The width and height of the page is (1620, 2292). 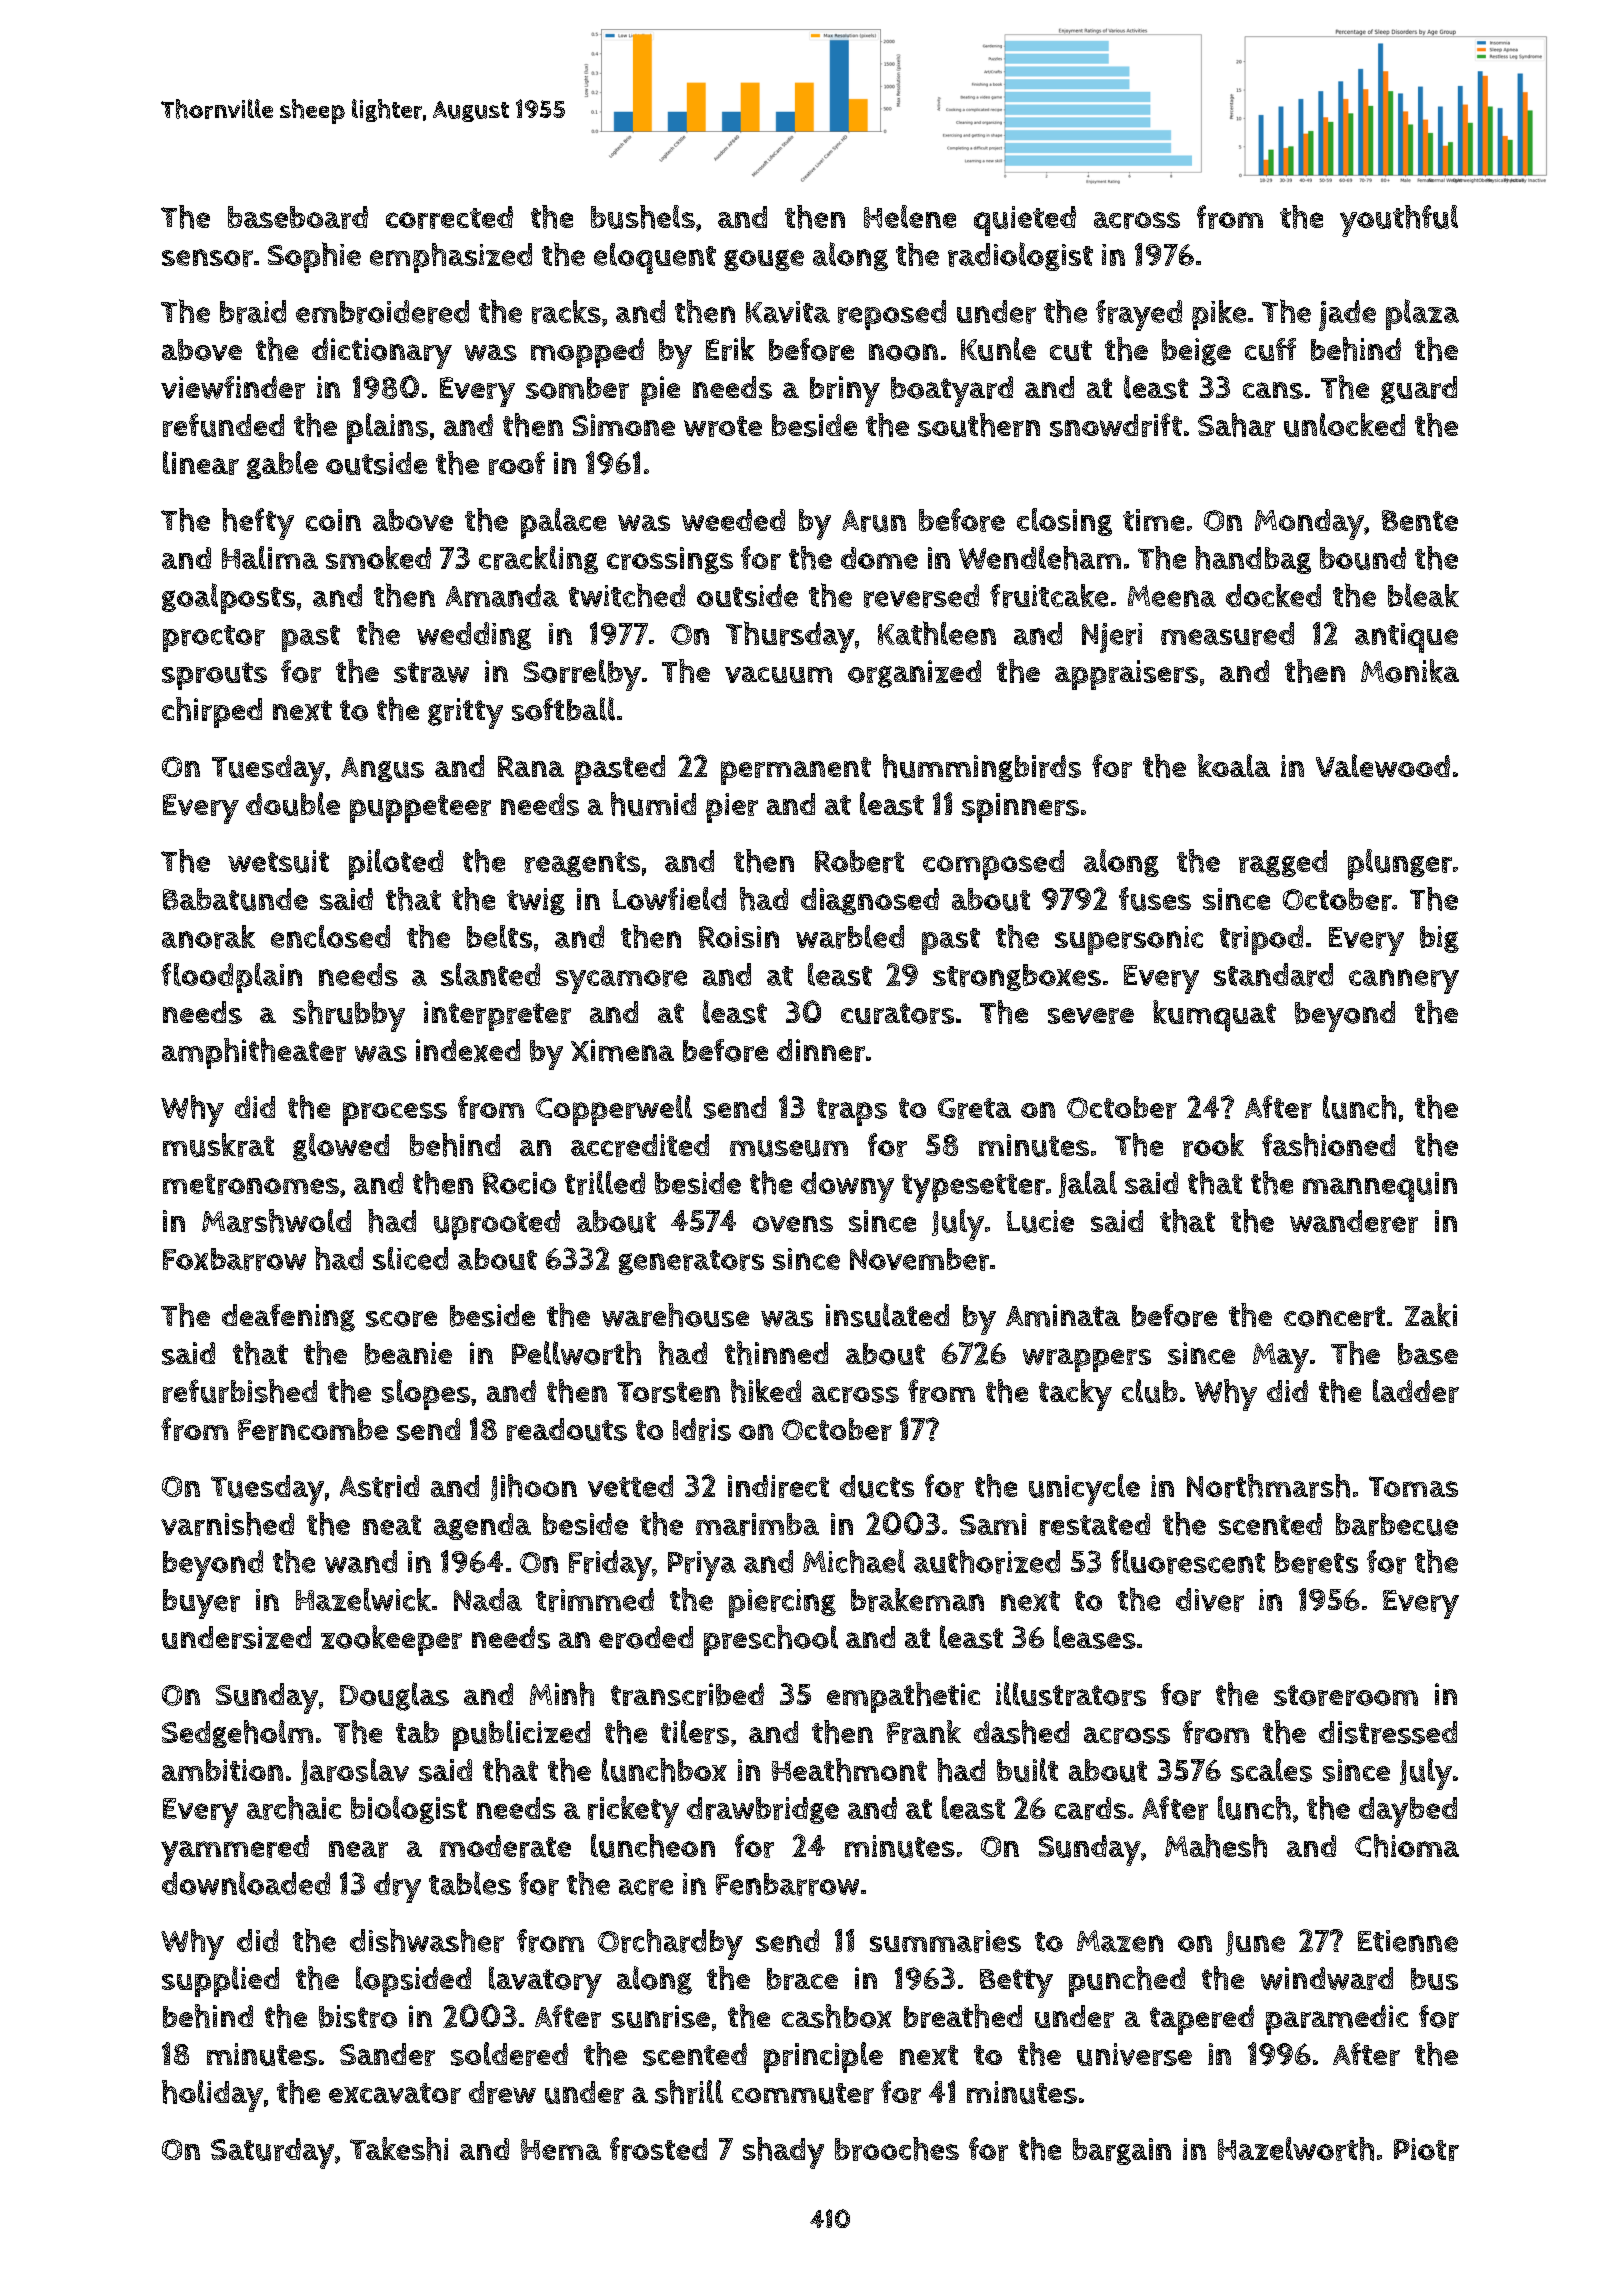 What do you see at coordinates (382, 353) in the page?
I see `dictionary` at bounding box center [382, 353].
